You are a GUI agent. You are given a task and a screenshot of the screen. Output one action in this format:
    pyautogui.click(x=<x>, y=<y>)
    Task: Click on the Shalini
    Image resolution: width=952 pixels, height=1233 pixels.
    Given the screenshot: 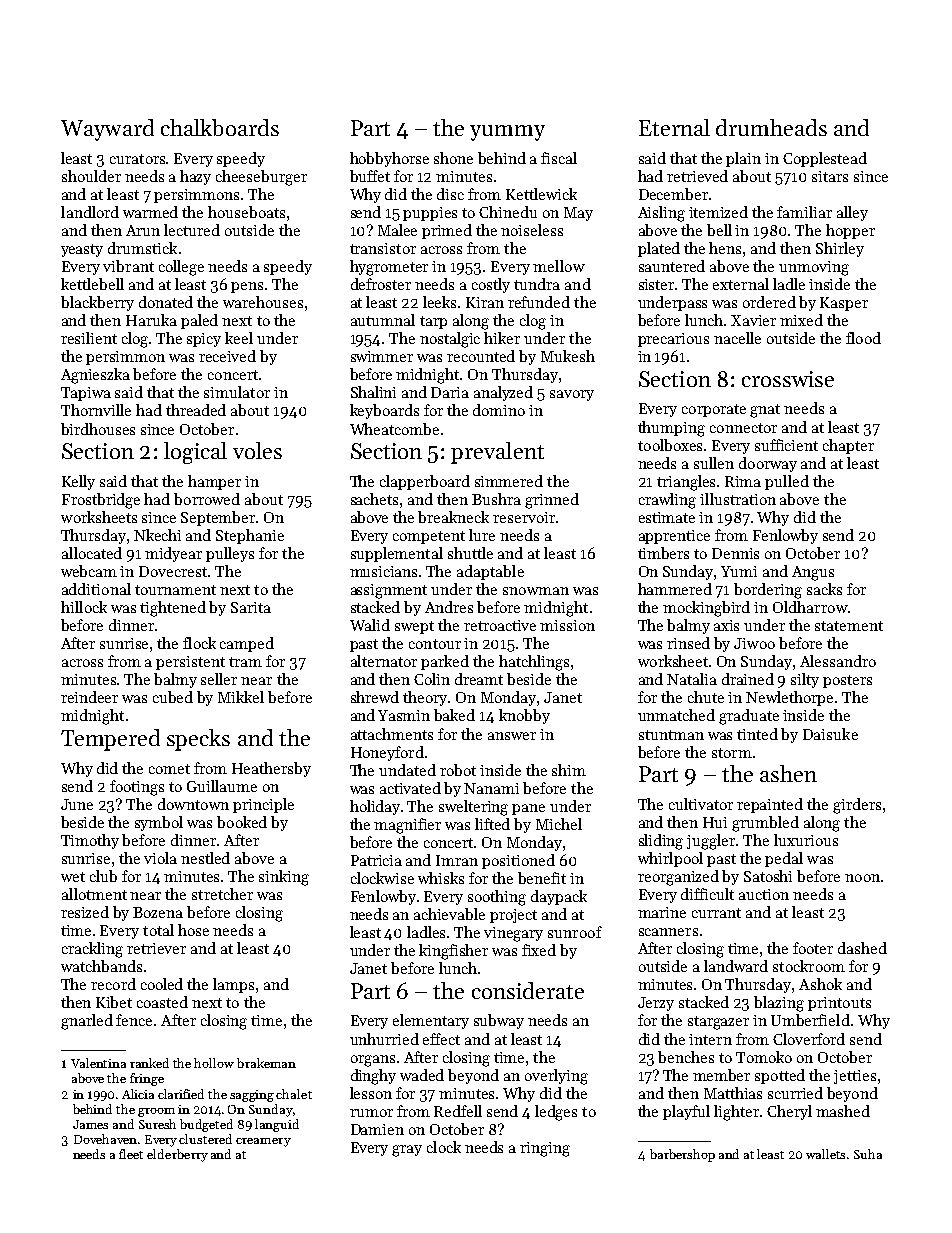 What is the action you would take?
    pyautogui.click(x=373, y=392)
